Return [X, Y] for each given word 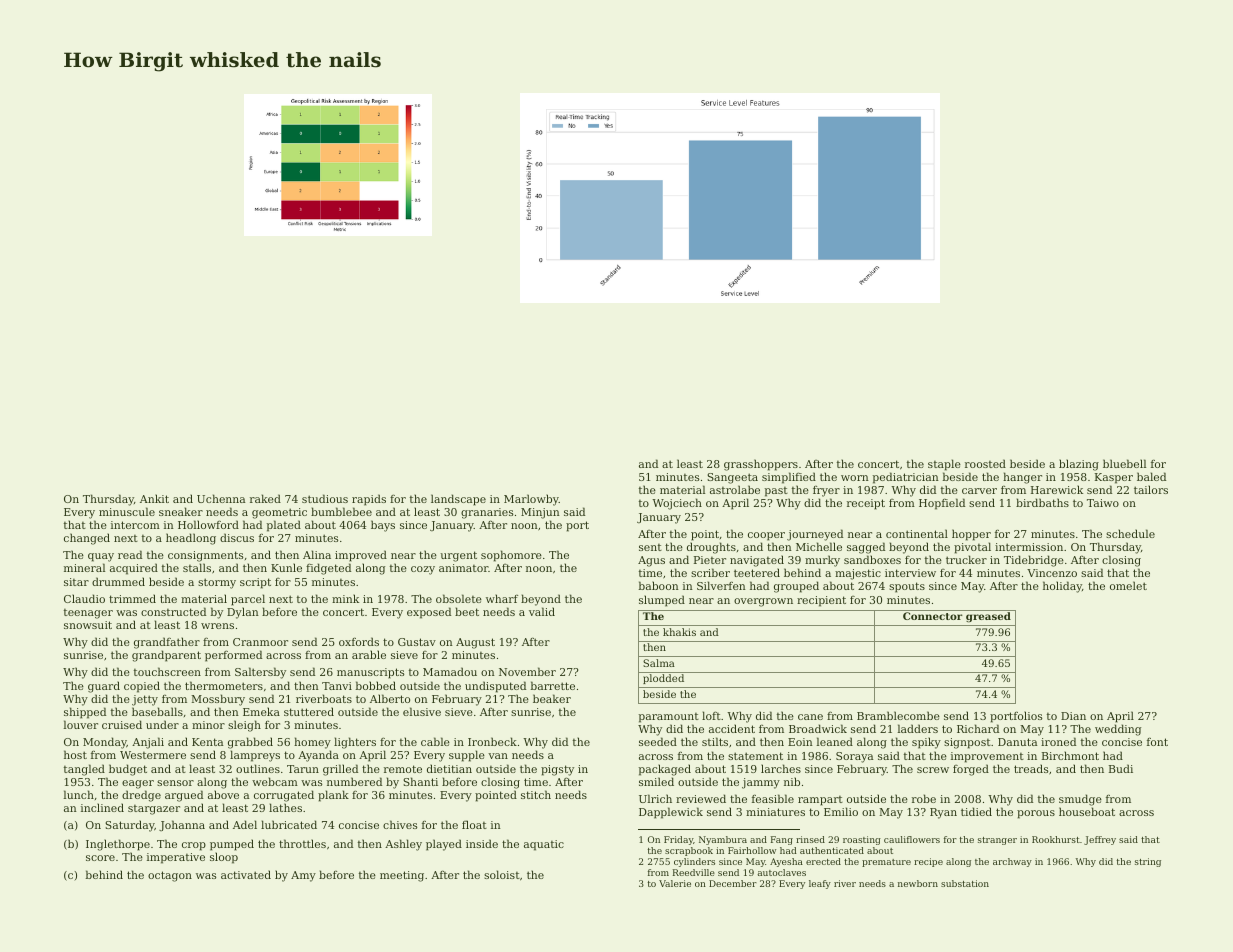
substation [965, 883]
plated [284, 526]
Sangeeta [732, 478]
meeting [402, 876]
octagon [170, 876]
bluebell [1124, 463]
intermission [1029, 547]
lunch [78, 794]
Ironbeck [492, 741]
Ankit [154, 498]
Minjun [540, 513]
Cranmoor [260, 642]
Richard [978, 728]
